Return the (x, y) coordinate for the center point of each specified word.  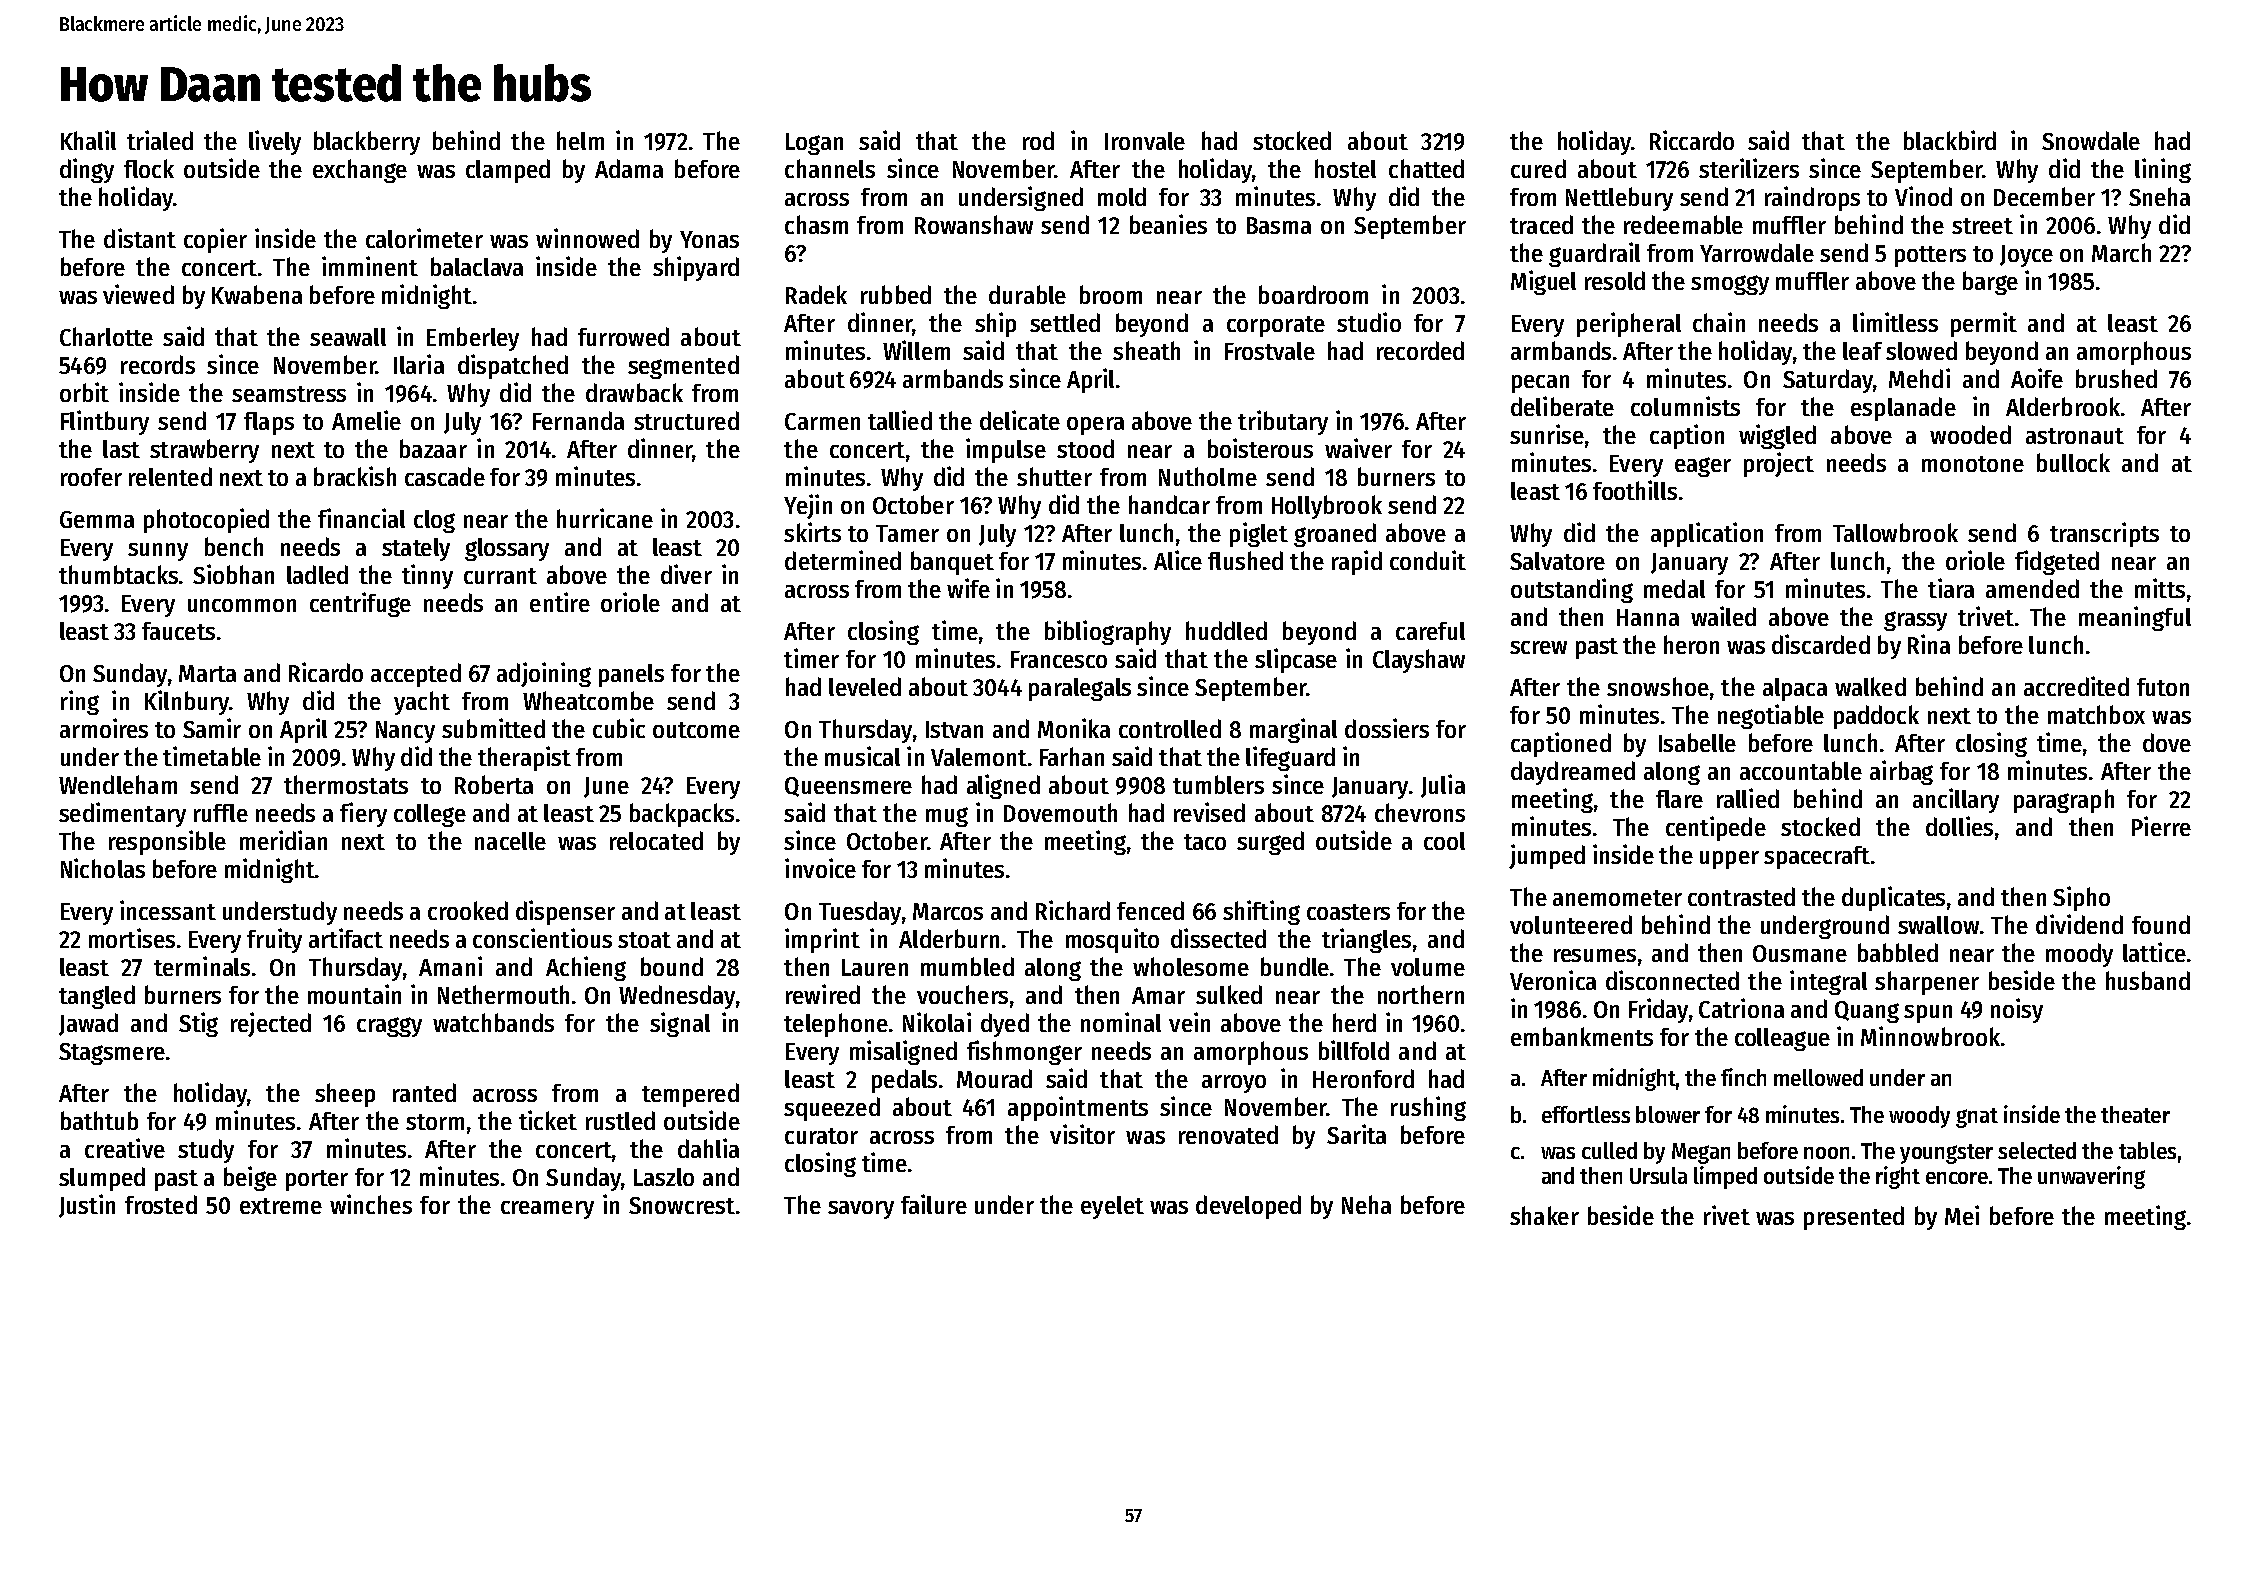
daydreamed (1573, 773)
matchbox (2096, 714)
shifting (1261, 912)
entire (560, 602)
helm (580, 140)
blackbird (1950, 140)
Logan (814, 144)
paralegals (1080, 689)
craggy (389, 1027)
